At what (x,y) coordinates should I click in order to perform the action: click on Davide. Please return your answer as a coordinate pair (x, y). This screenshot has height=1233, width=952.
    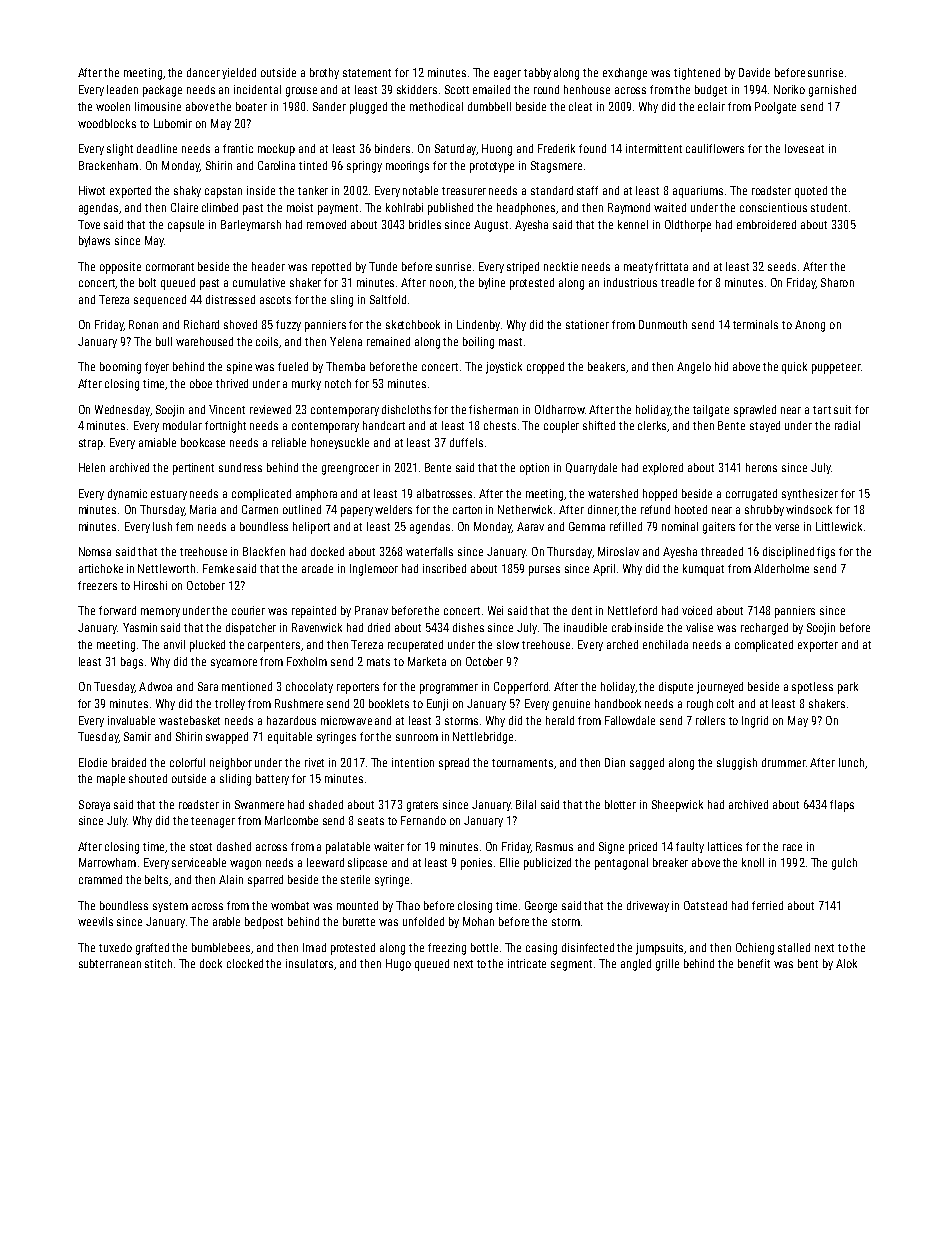
    Looking at the image, I should click on (754, 72).
